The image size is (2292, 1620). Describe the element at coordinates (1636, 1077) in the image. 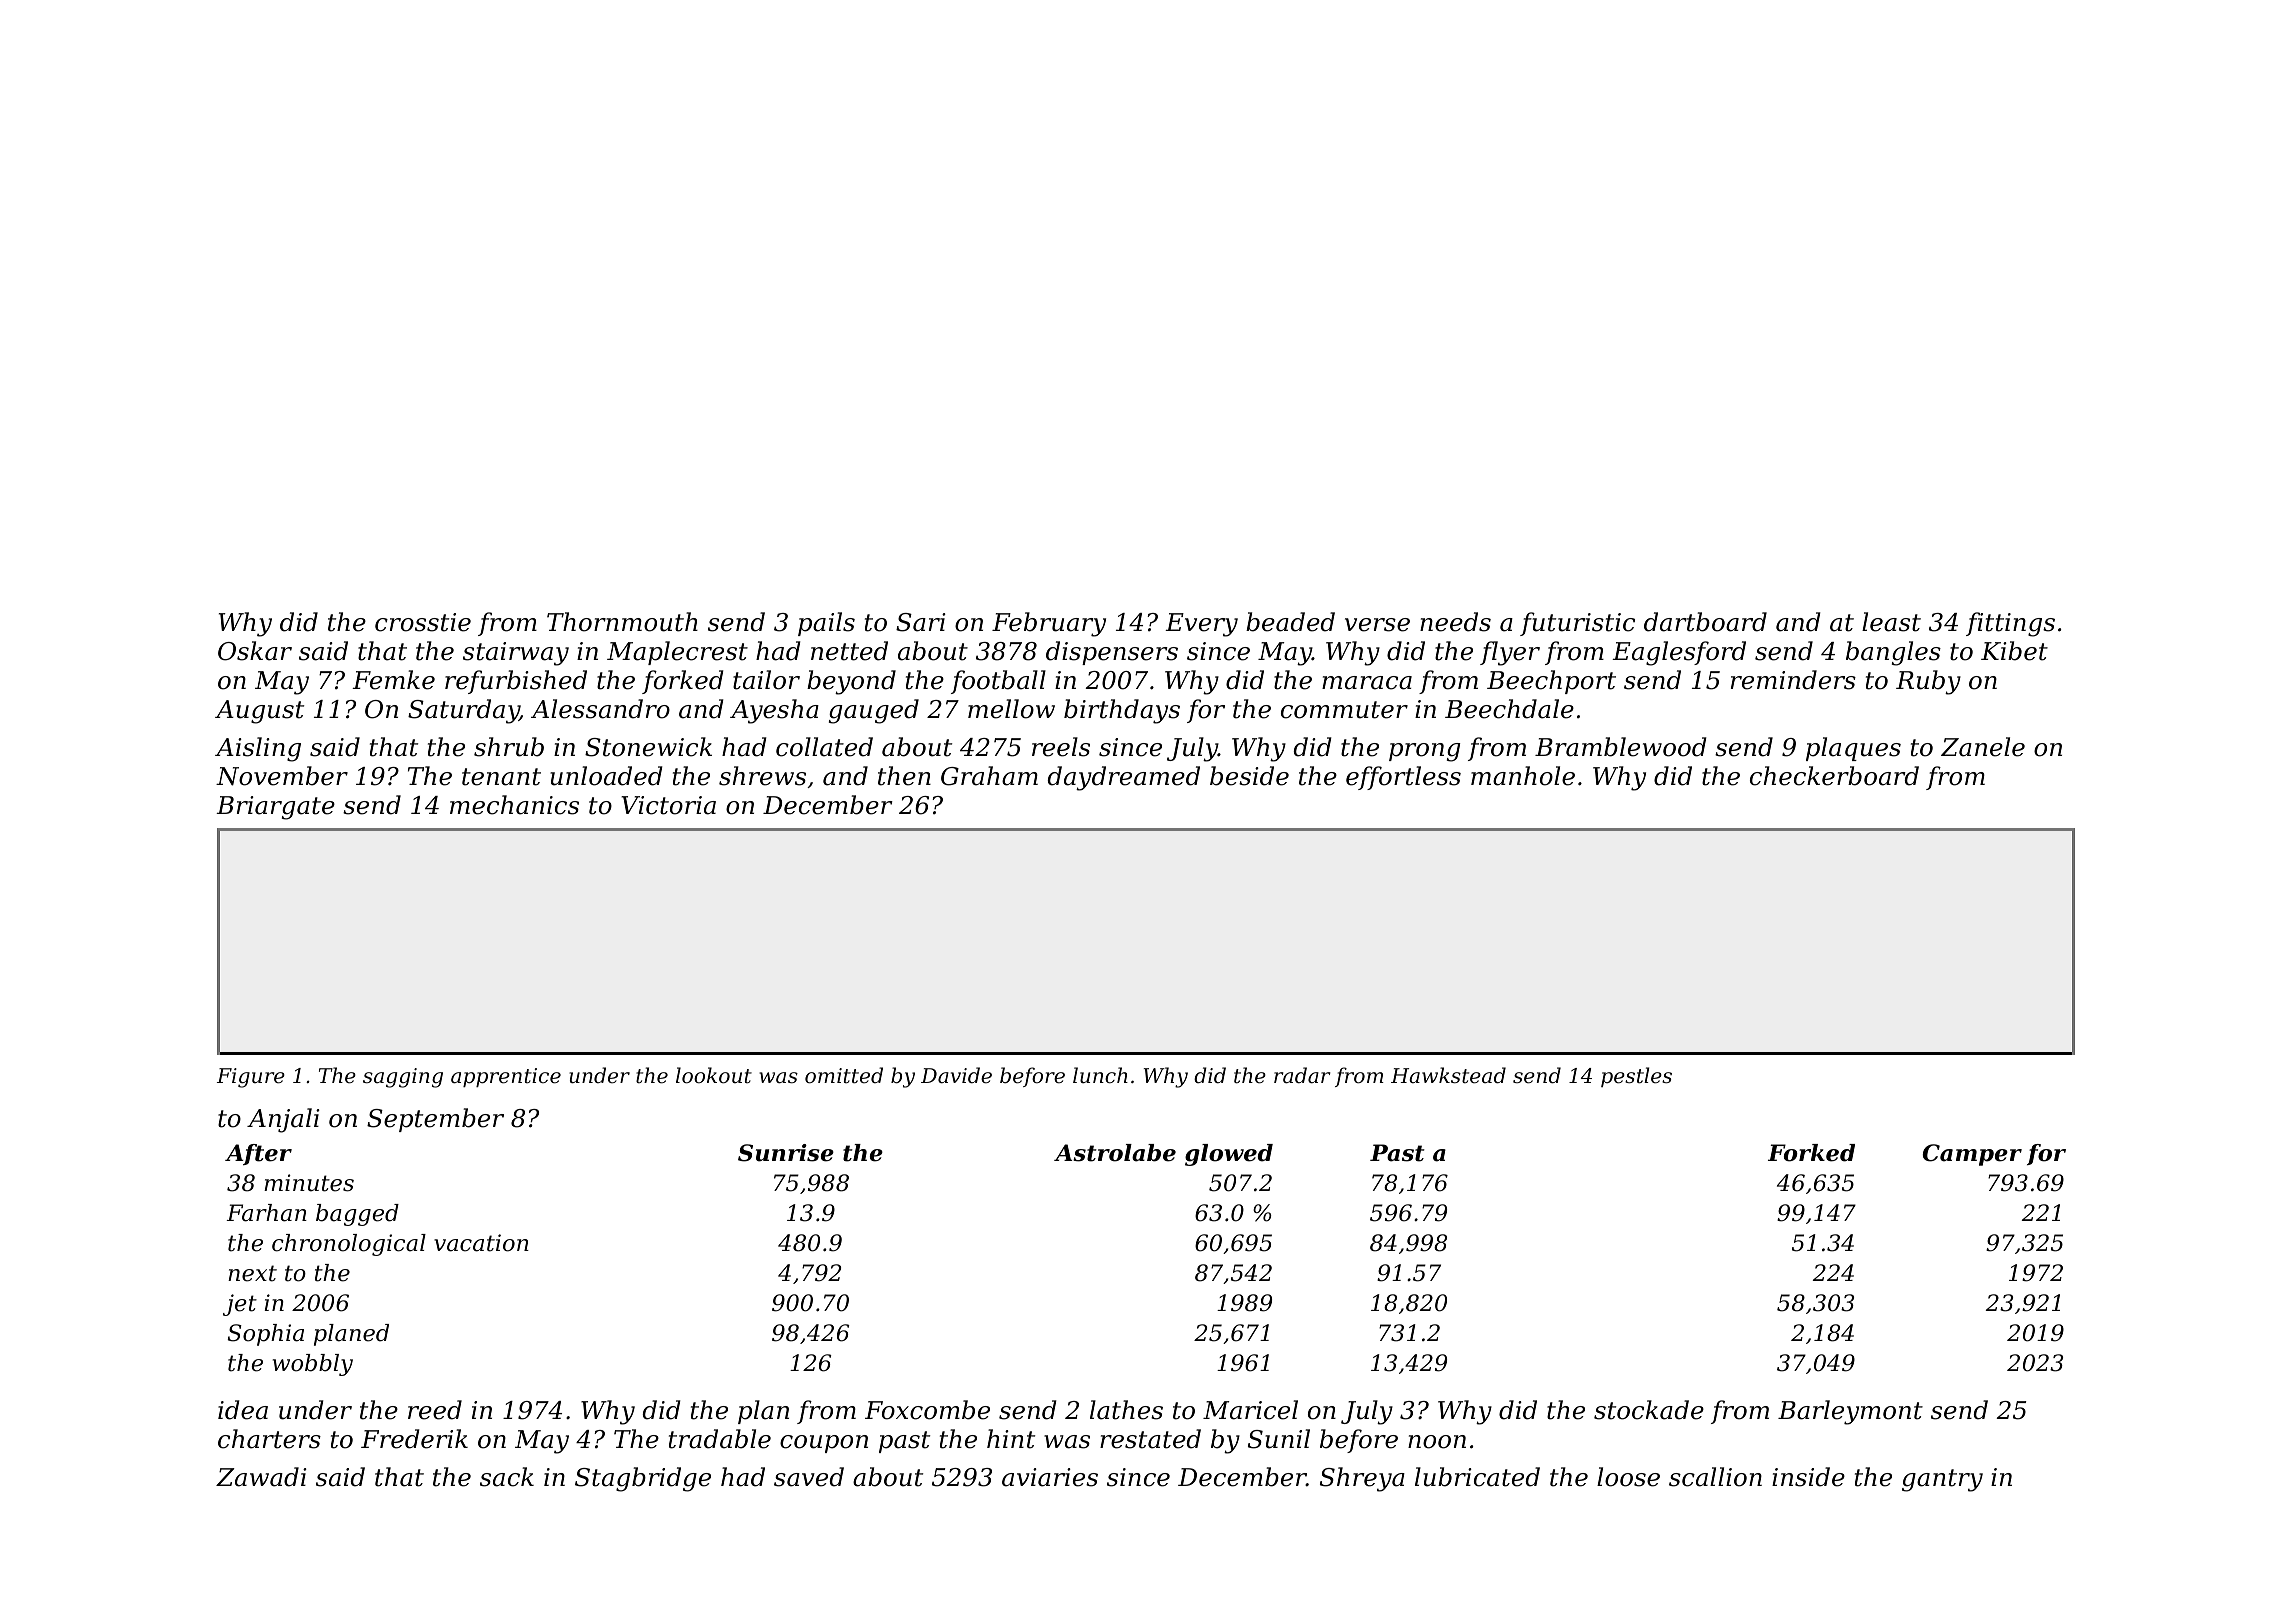

I see `pestles` at that location.
